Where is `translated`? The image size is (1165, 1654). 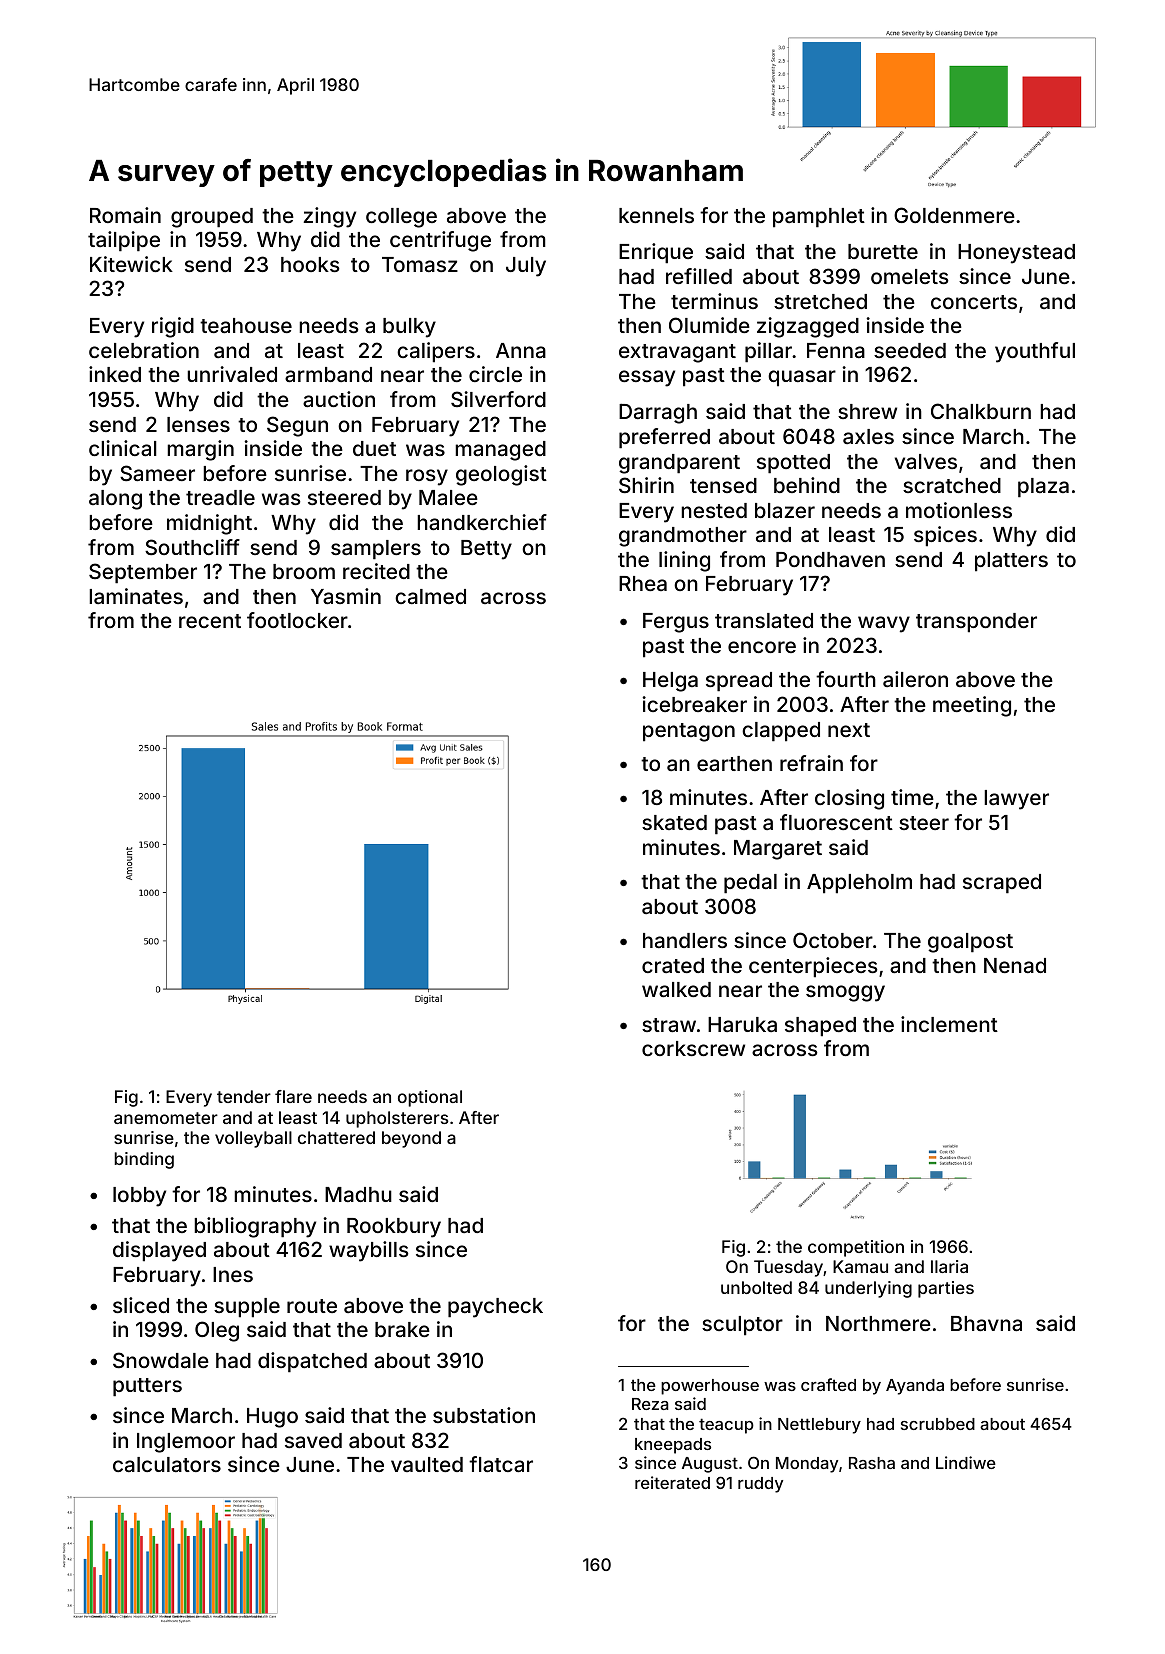
translated is located at coordinates (764, 620).
